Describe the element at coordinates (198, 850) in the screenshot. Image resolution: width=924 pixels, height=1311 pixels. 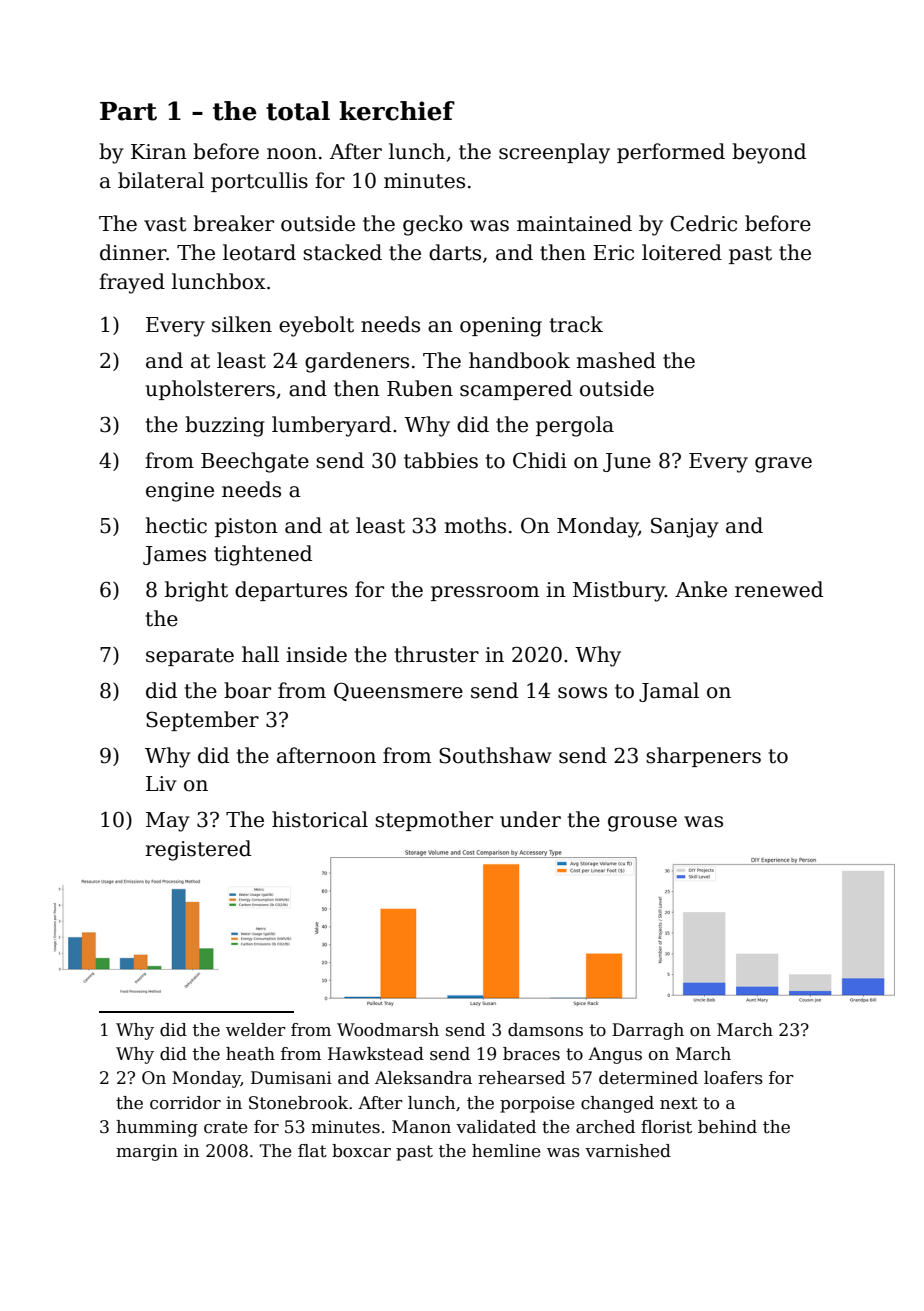
I see `registered` at that location.
